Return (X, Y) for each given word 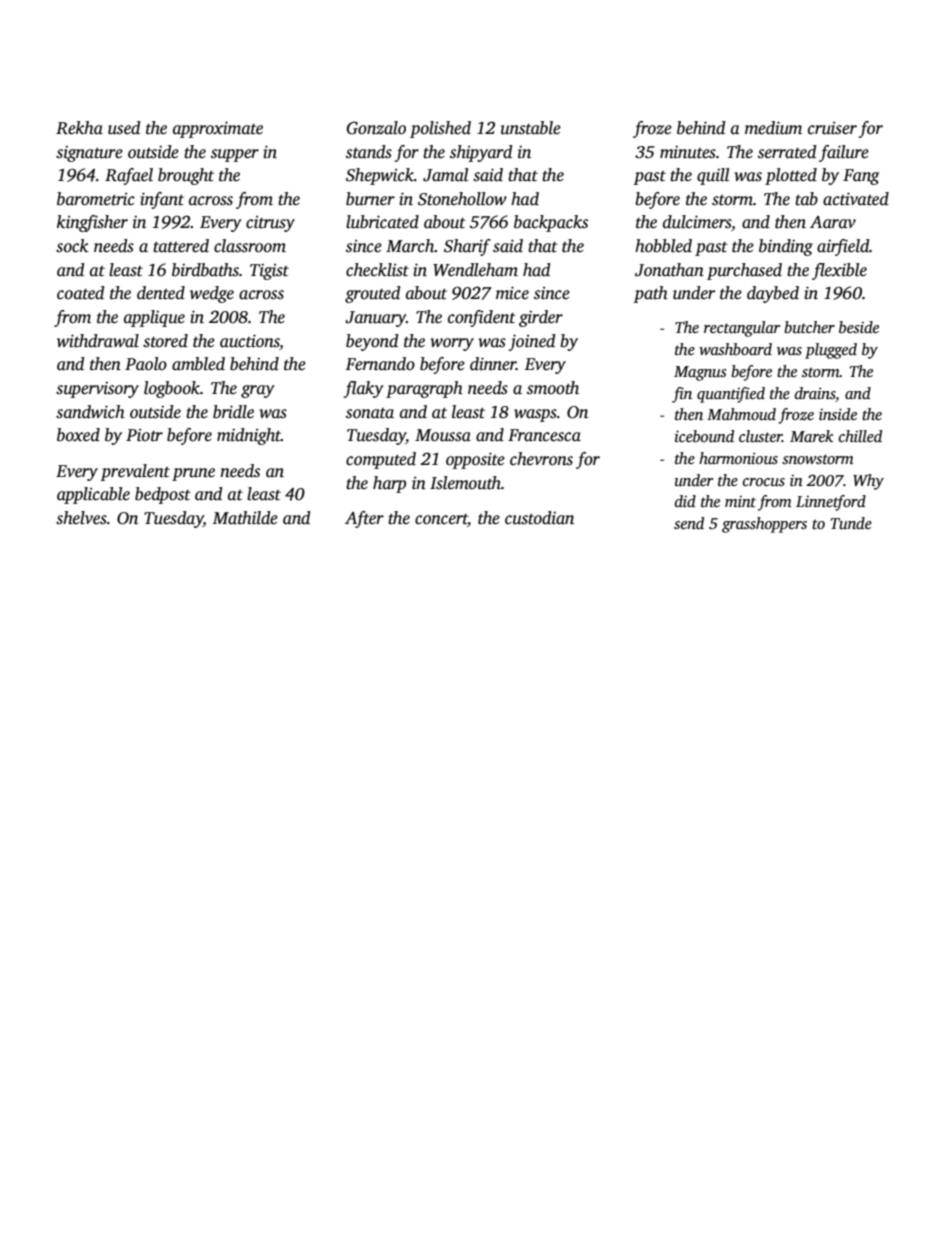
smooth (553, 388)
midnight (249, 436)
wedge (212, 294)
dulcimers (697, 222)
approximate (218, 129)
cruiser (832, 128)
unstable (531, 128)
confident (482, 318)
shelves (81, 518)
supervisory (97, 390)
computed (381, 460)
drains (815, 393)
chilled (860, 436)
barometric (96, 199)
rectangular (742, 329)
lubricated (382, 222)
